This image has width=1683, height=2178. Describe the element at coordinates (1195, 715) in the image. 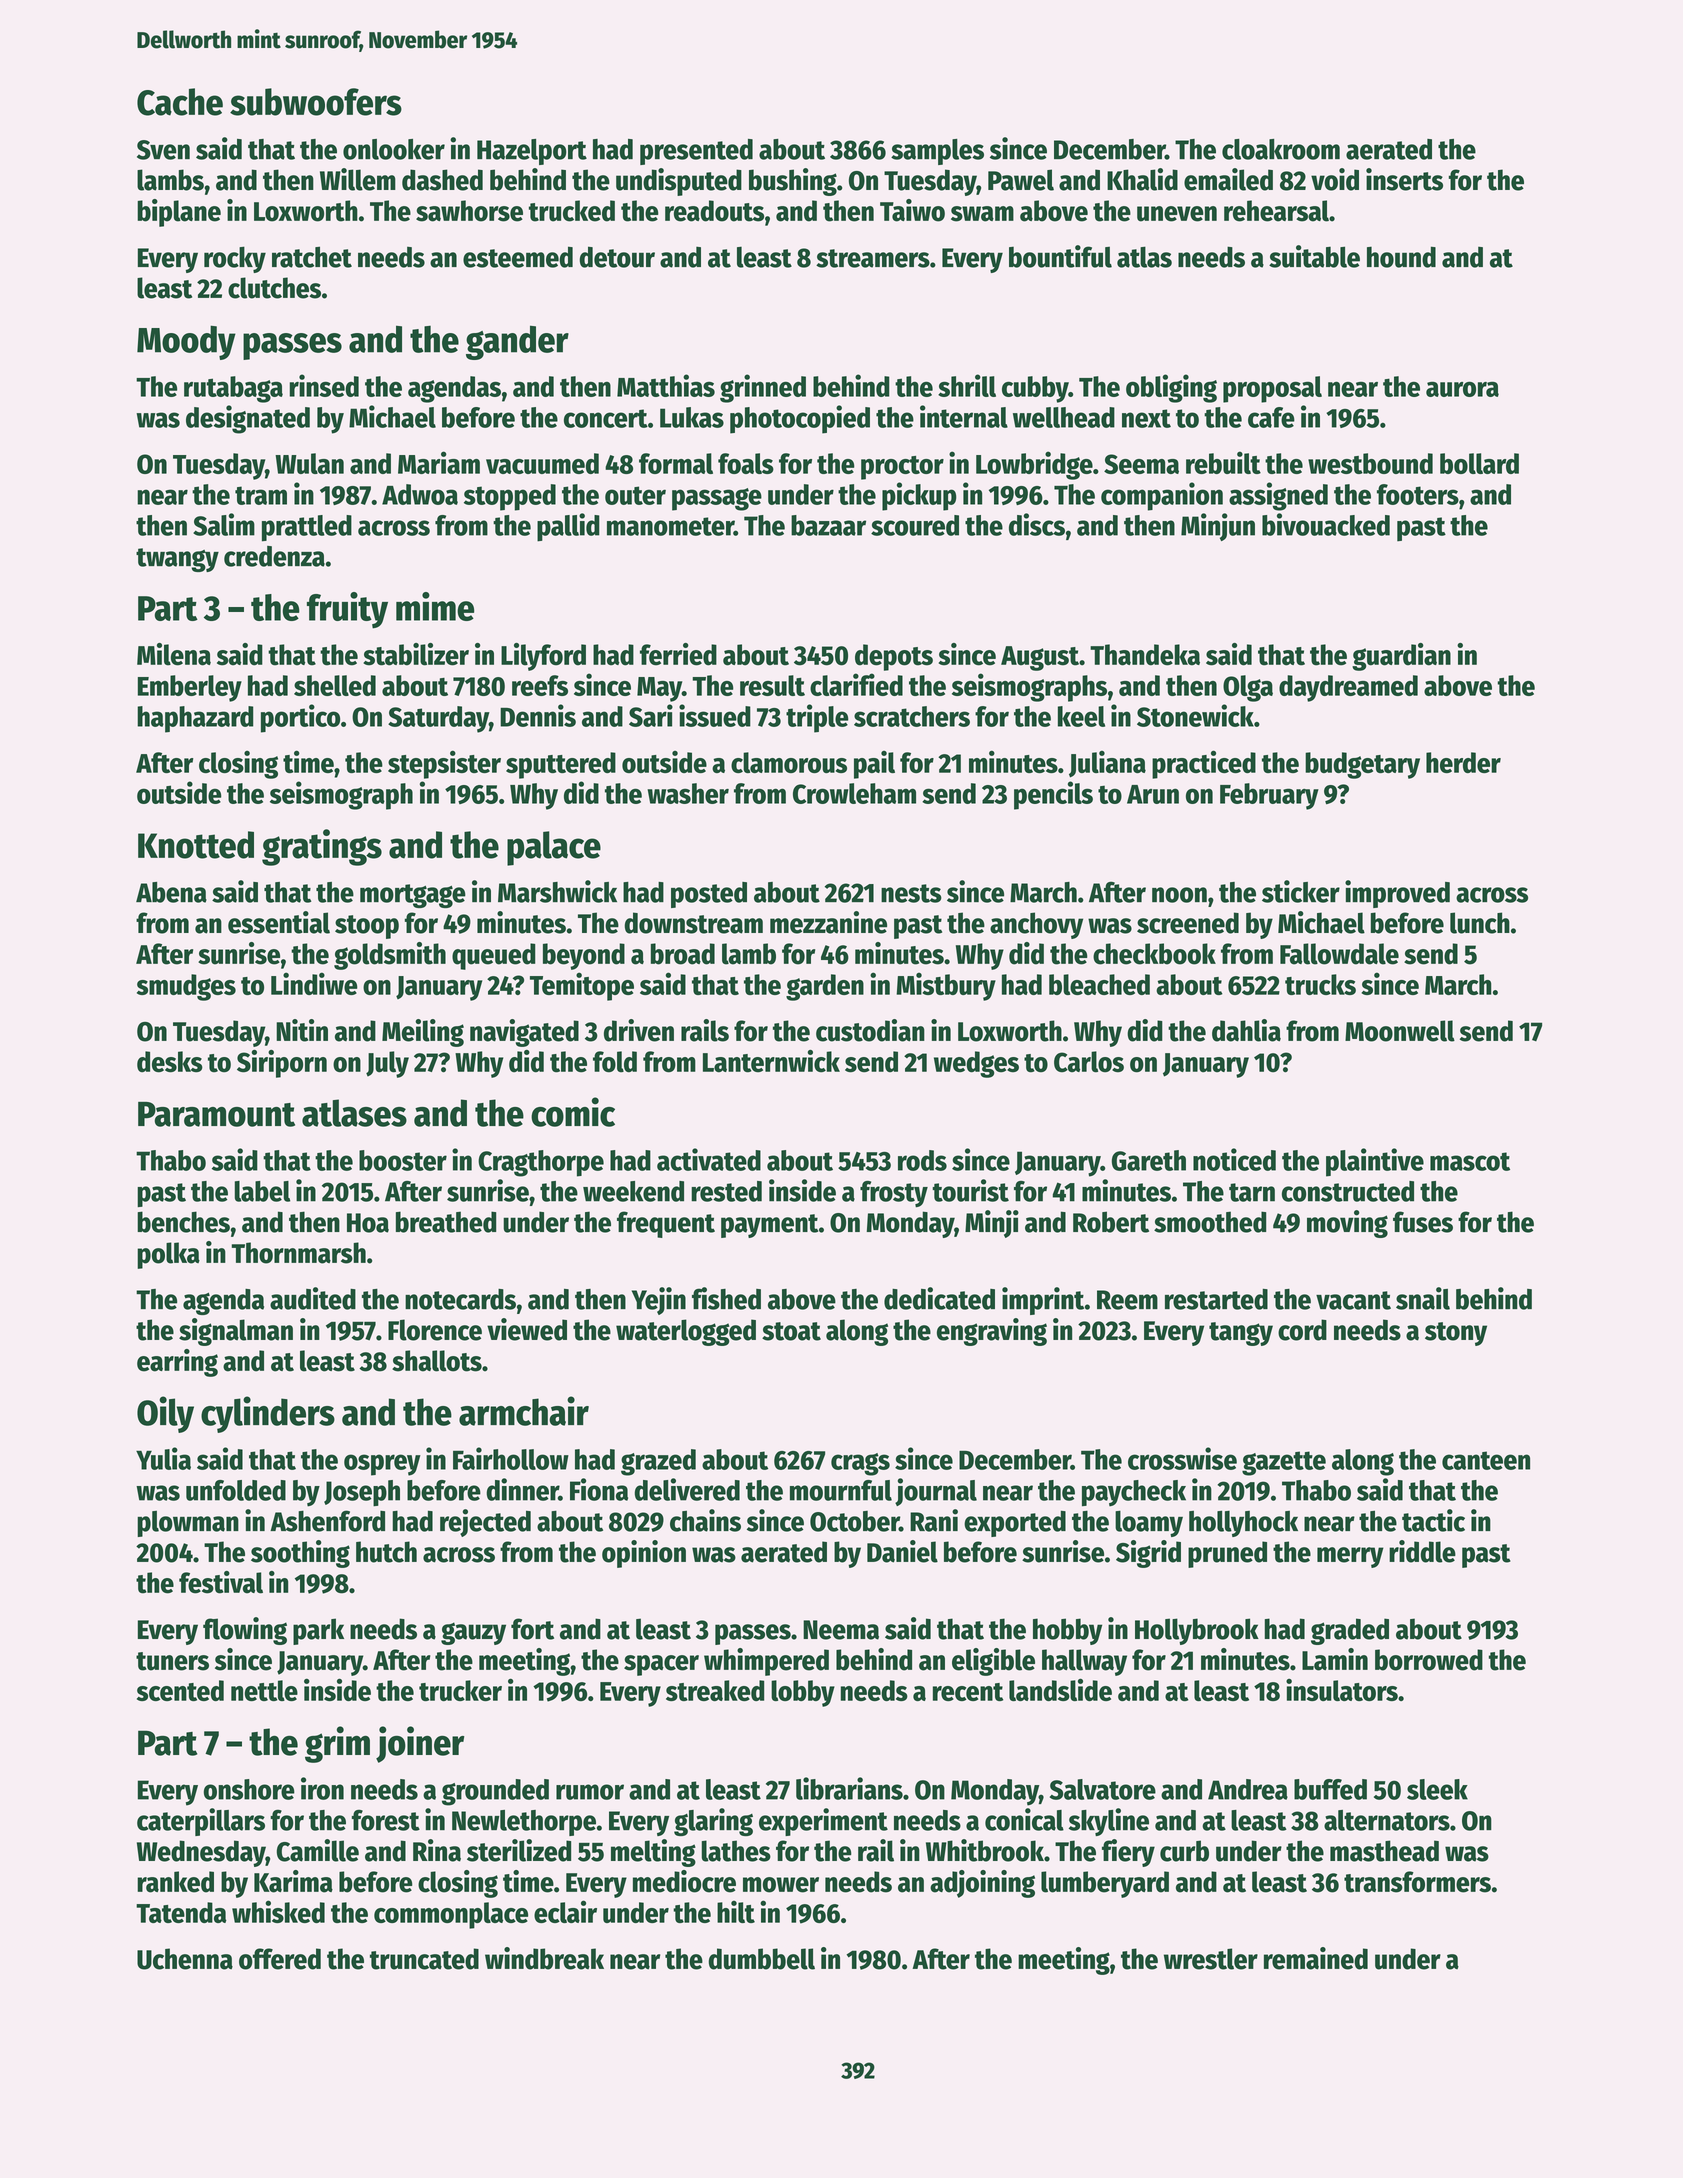

I see `Stonewick` at that location.
